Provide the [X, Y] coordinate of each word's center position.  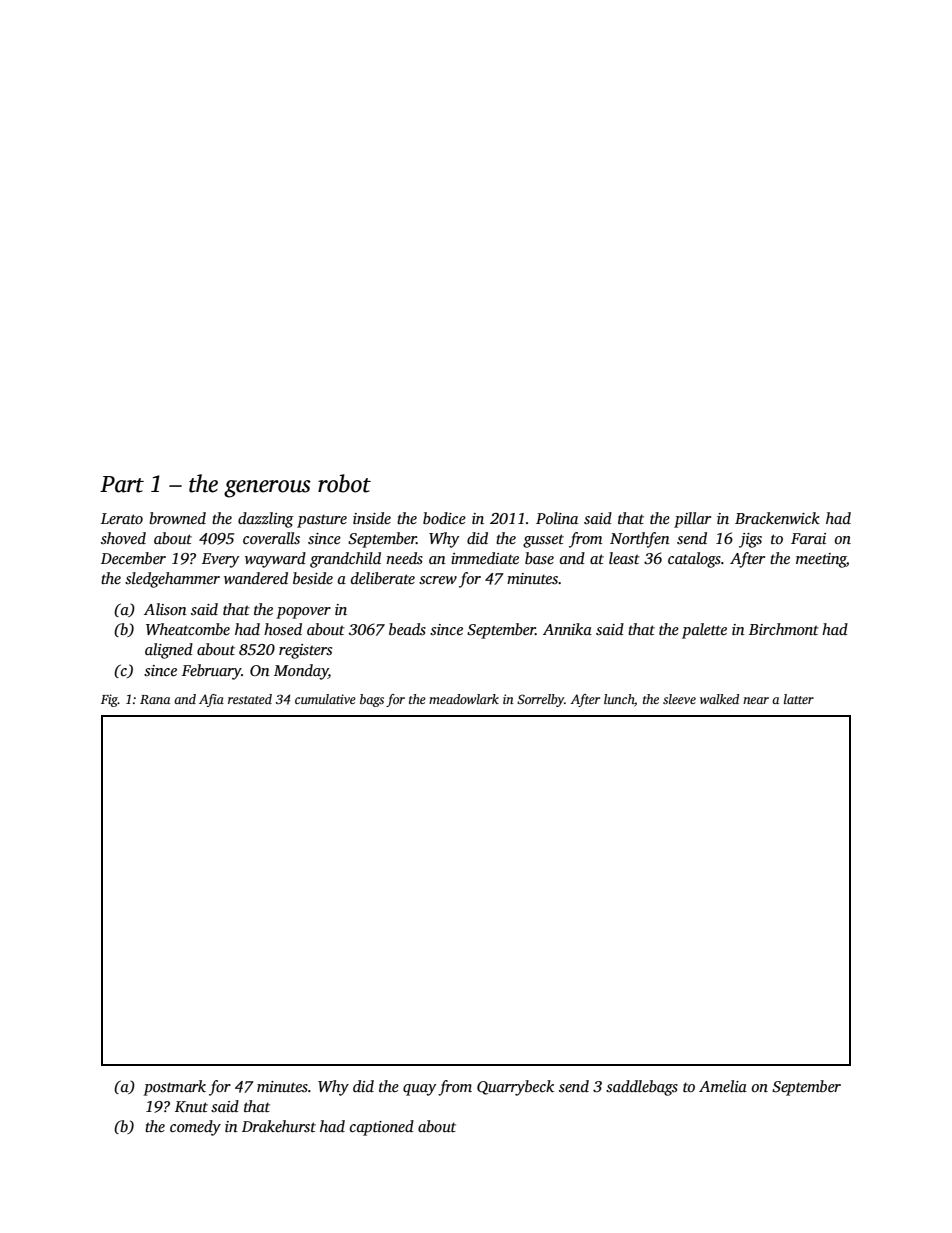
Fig [109, 700]
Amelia [723, 1086]
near [756, 700]
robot [344, 483]
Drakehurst [279, 1126]
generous [267, 489]
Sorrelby [540, 700]
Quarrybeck [515, 1088]
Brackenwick [777, 518]
